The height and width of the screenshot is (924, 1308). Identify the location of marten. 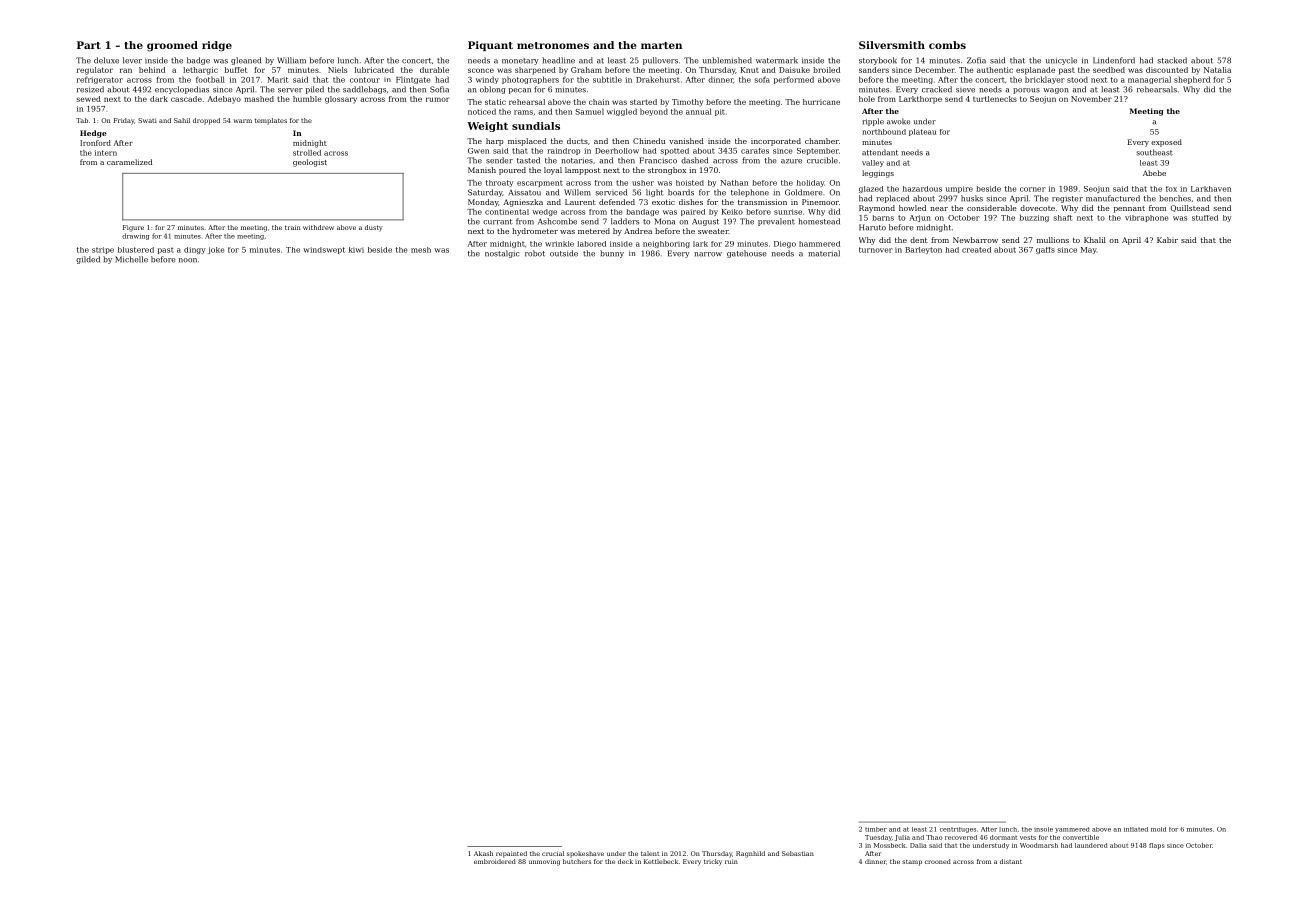
(661, 45).
